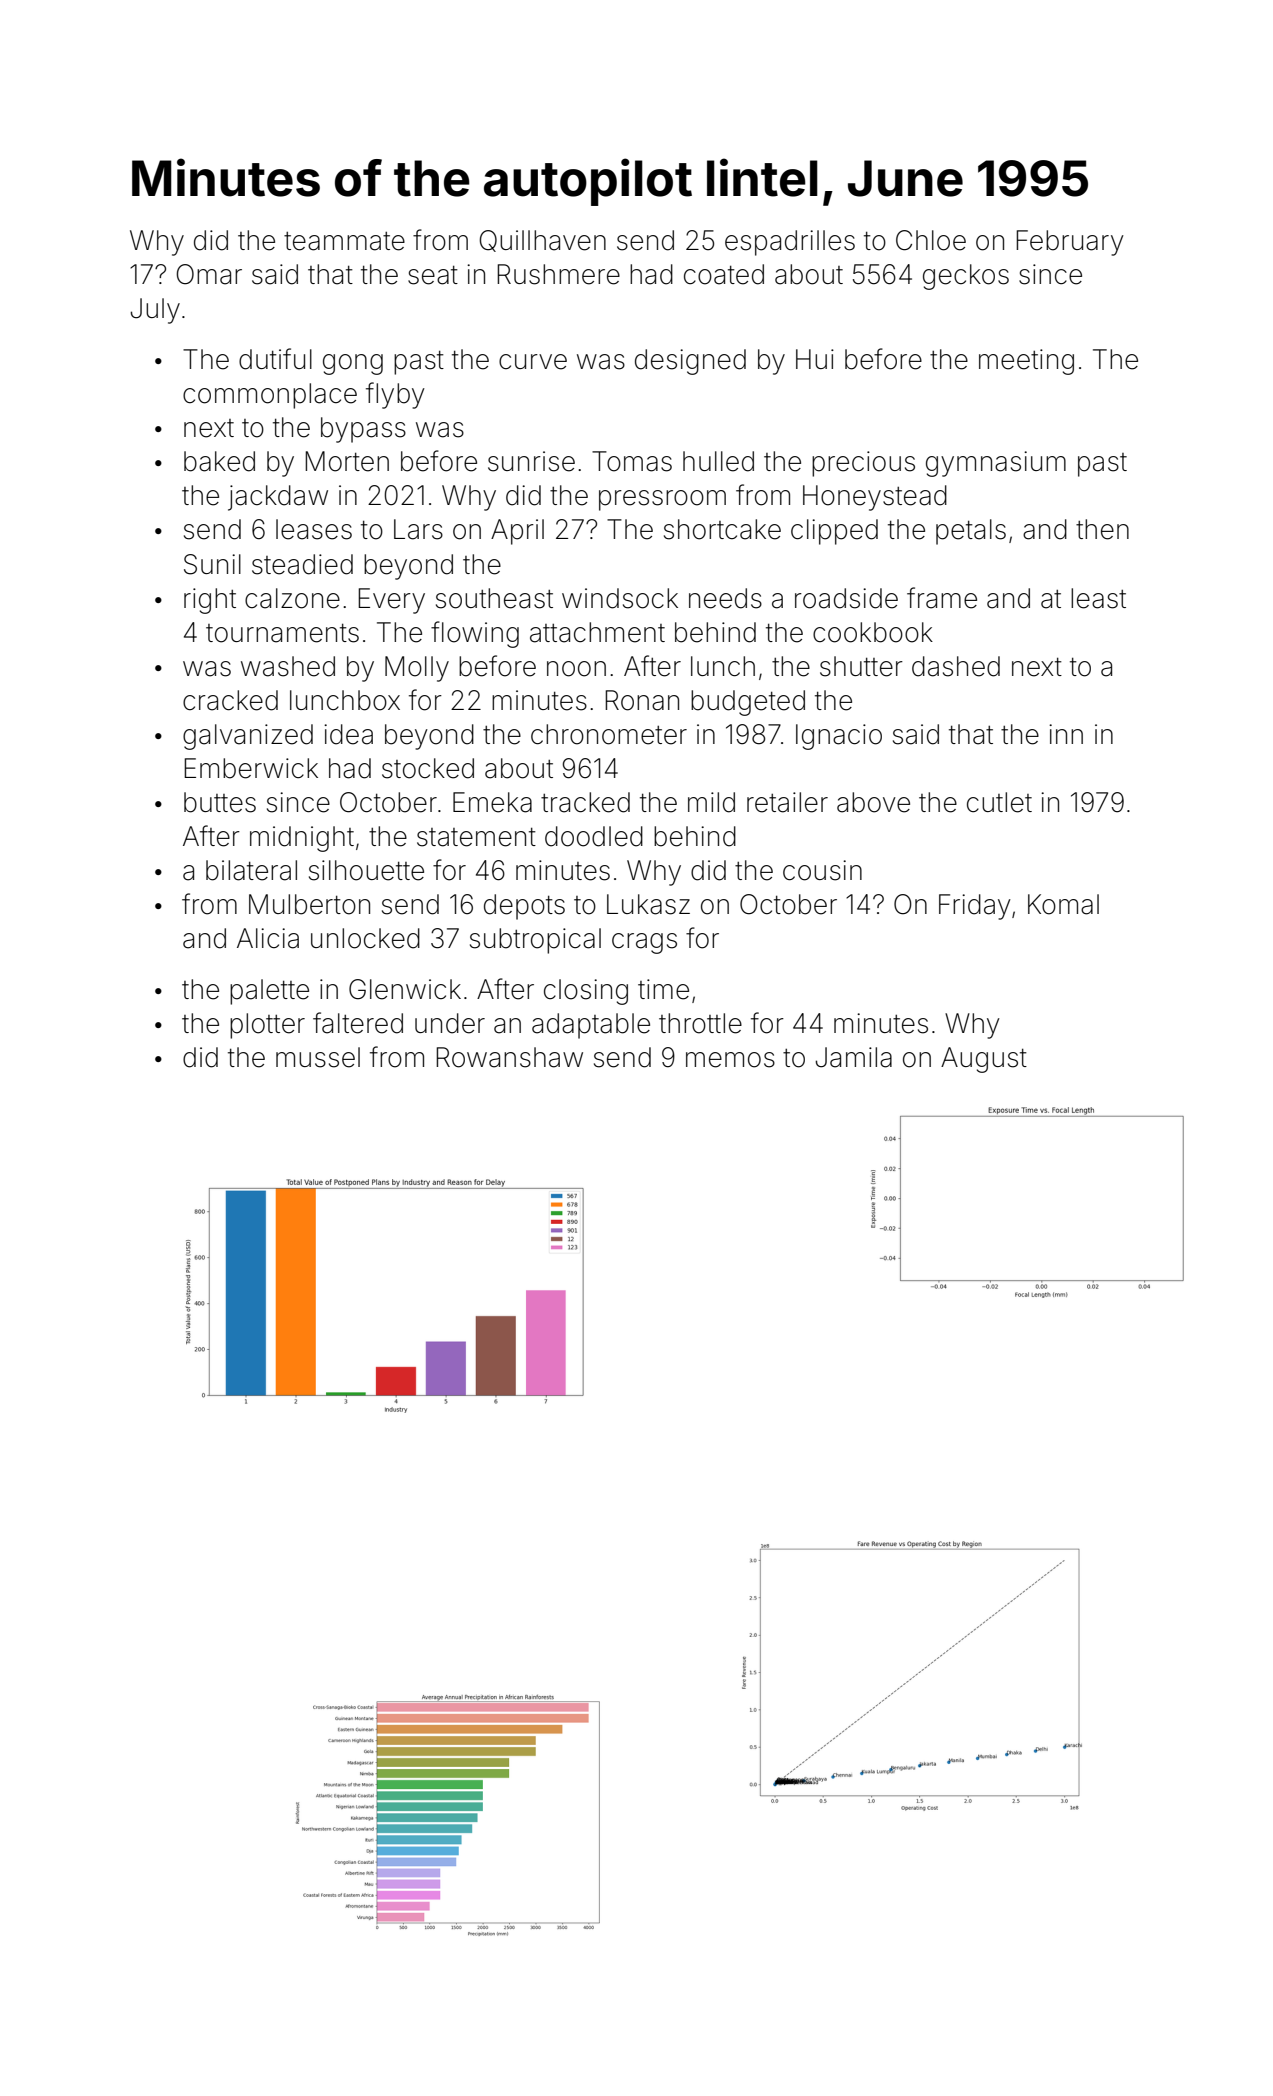 The height and width of the screenshot is (2096, 1273). Describe the element at coordinates (524, 907) in the screenshot. I see `depots` at that location.
